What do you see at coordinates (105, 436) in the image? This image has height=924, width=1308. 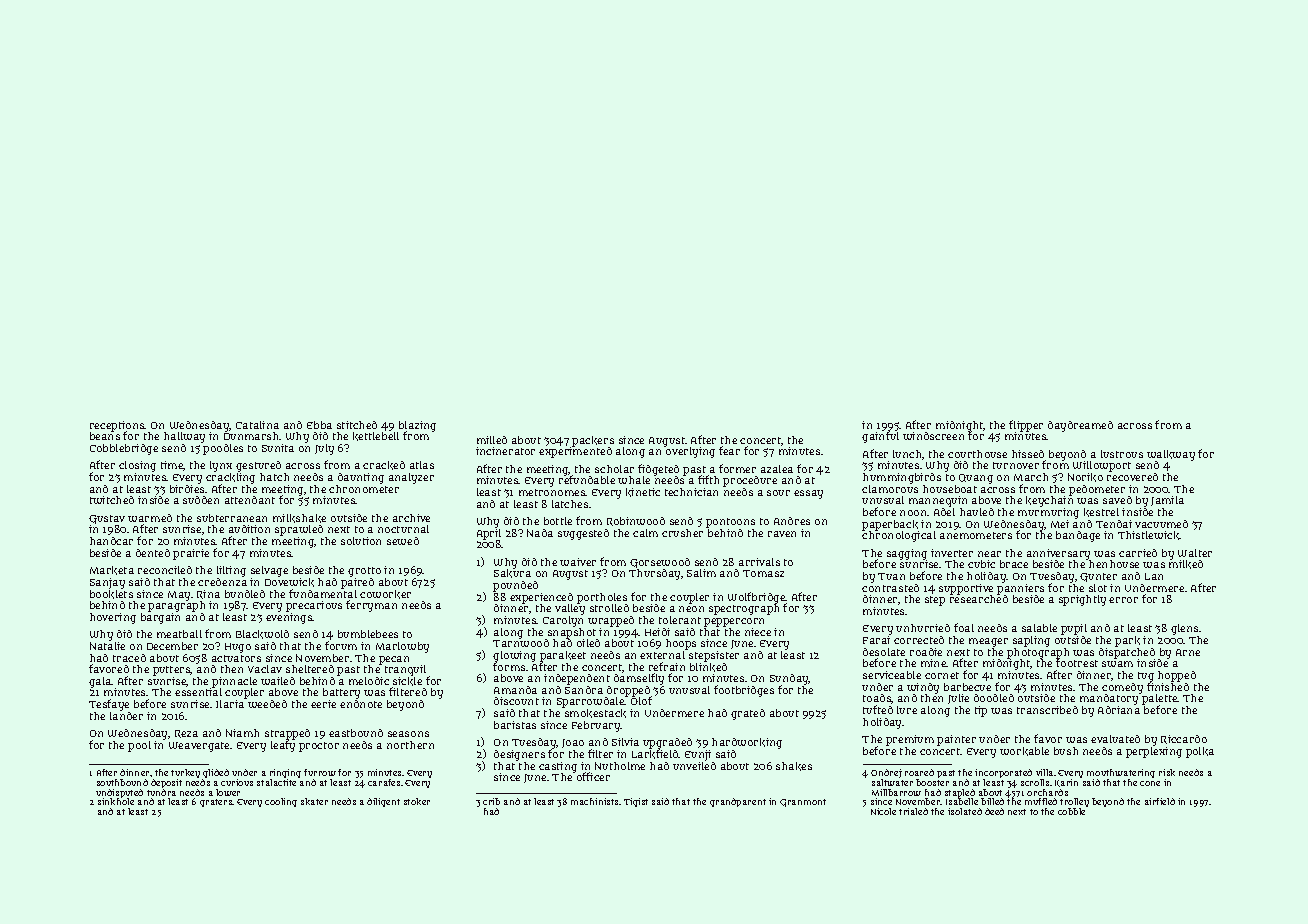 I see `beans` at bounding box center [105, 436].
